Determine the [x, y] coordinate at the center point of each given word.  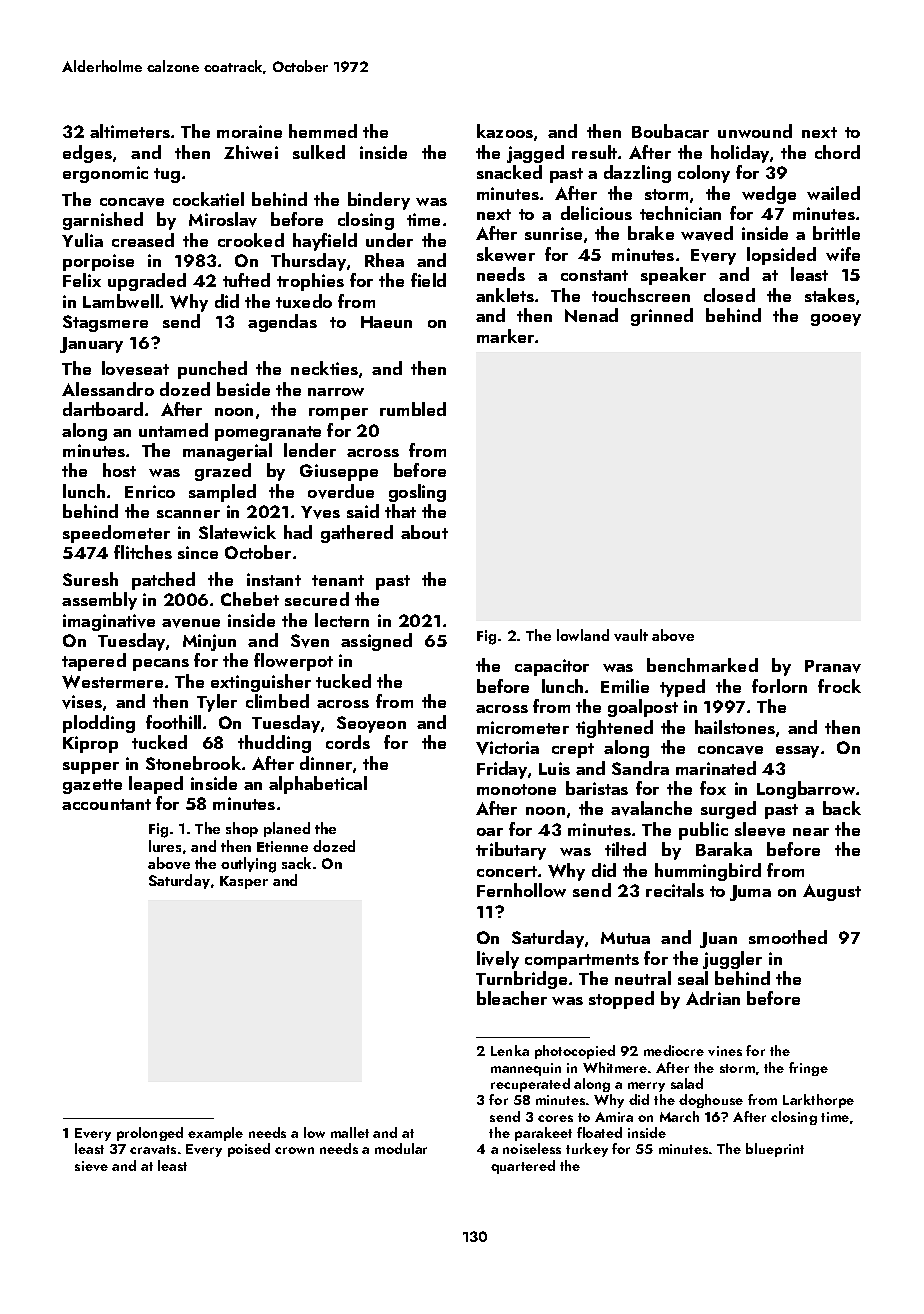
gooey [836, 320]
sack [296, 863]
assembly [99, 601]
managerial [227, 452]
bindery [379, 201]
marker [505, 336]
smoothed [788, 937]
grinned [662, 317]
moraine [249, 131]
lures [165, 846]
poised [249, 1150]
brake [651, 233]
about [424, 532]
